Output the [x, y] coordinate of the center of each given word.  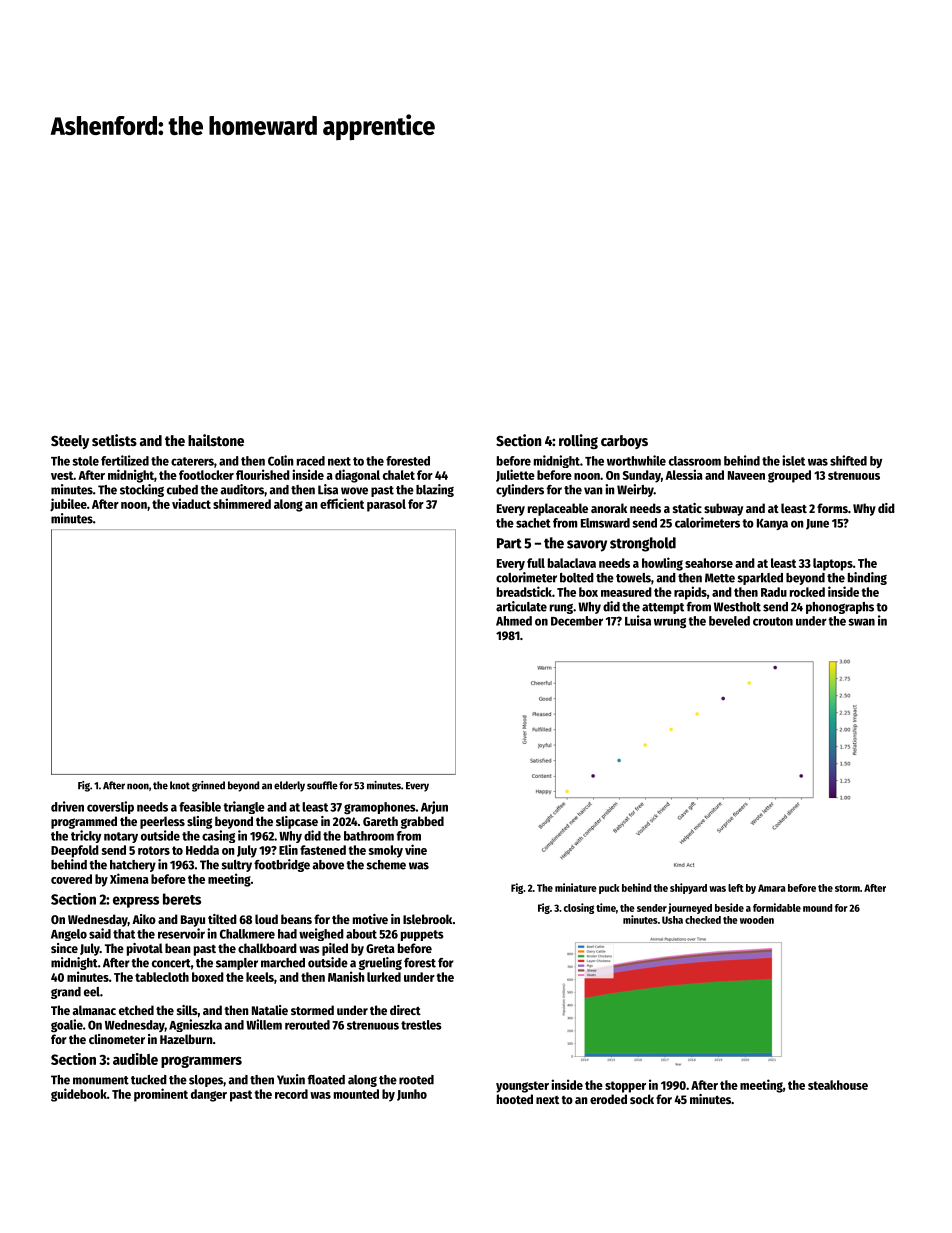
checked [703, 920]
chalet [399, 475]
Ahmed [514, 621]
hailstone [216, 440]
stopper [625, 1087]
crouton [773, 621]
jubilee [68, 505]
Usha [672, 920]
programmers [201, 1062]
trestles [421, 1025]
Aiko [144, 919]
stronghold [643, 544]
